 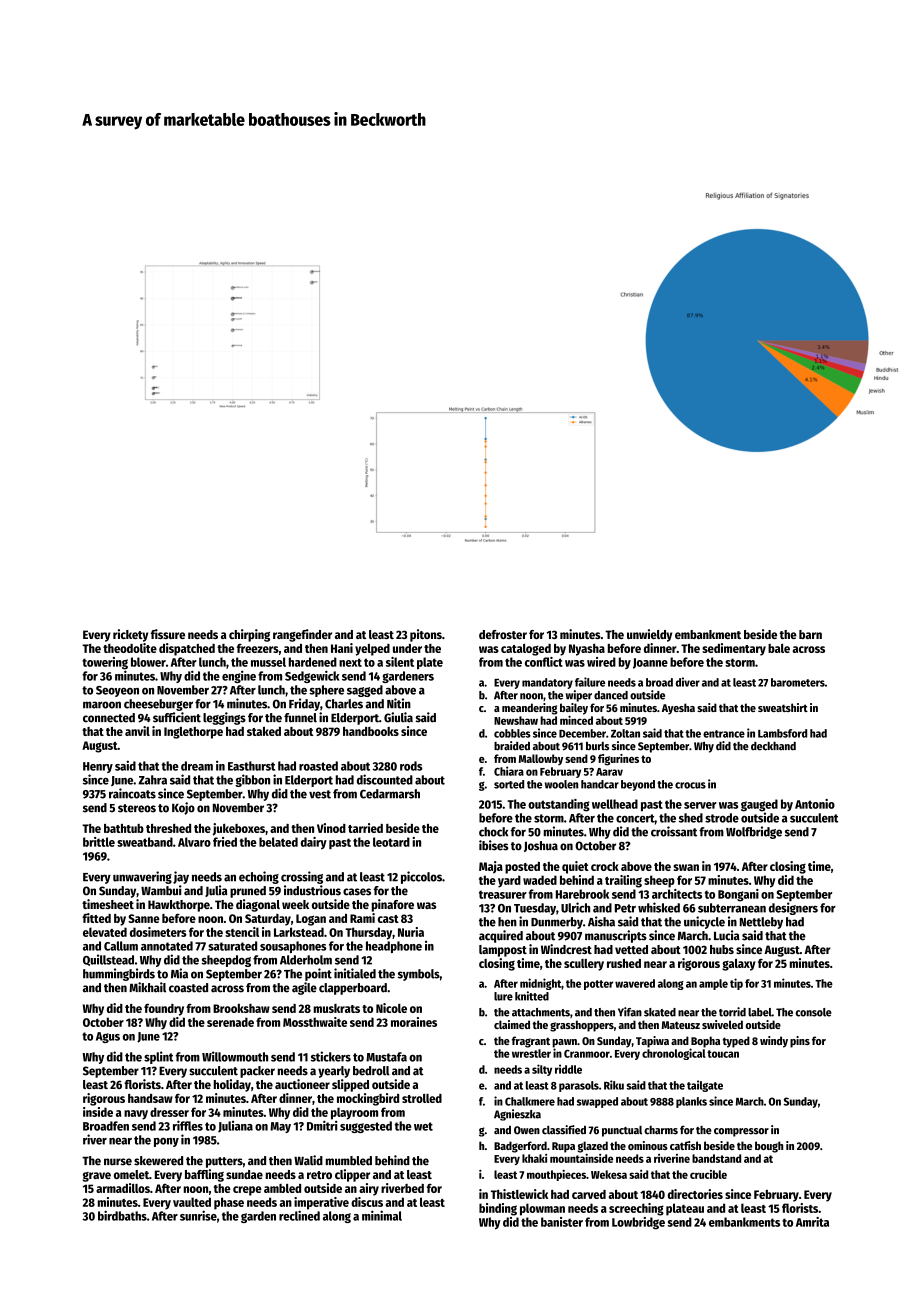 What do you see at coordinates (649, 635) in the screenshot?
I see `unwieldy` at bounding box center [649, 635].
